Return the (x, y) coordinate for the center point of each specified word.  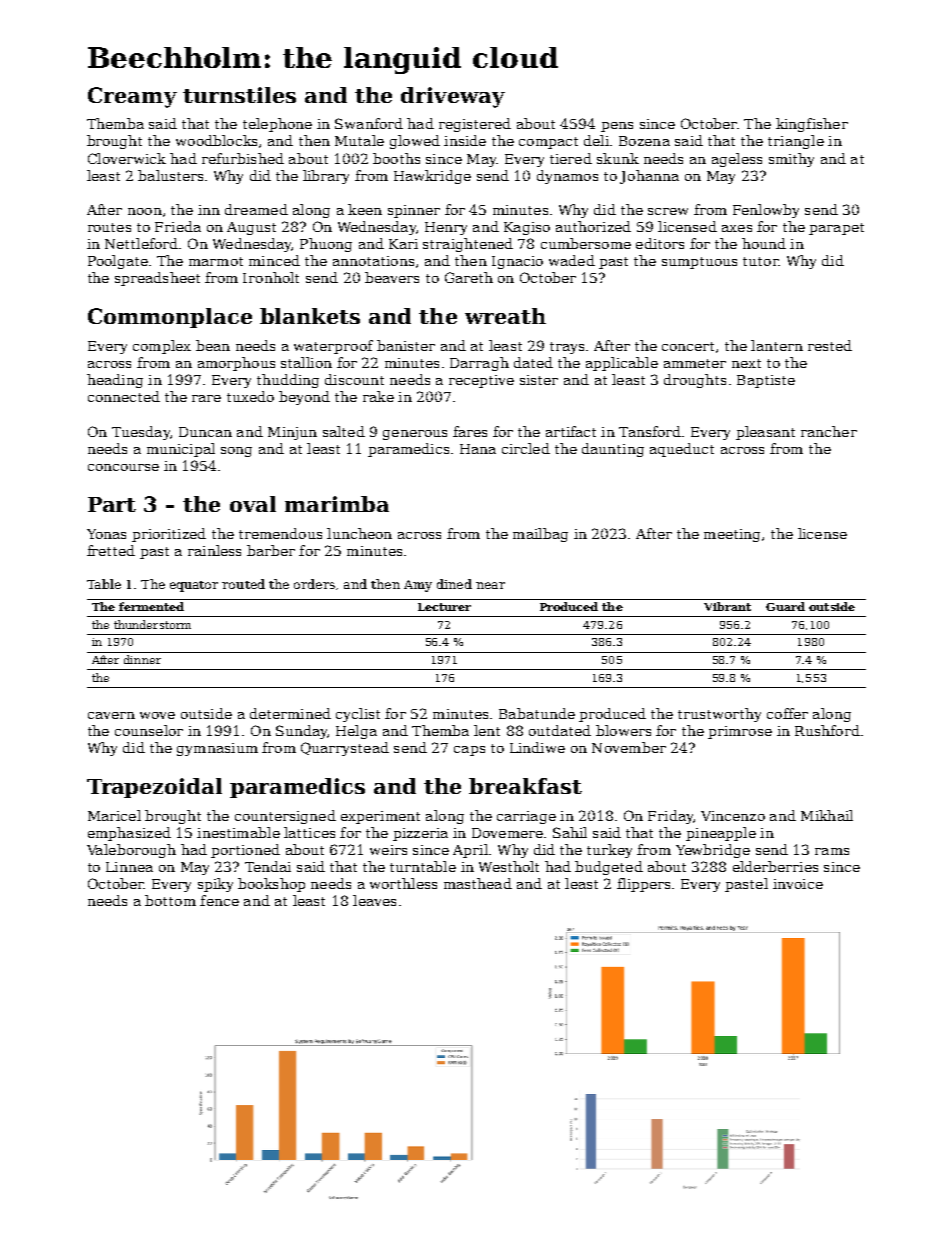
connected (124, 396)
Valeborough (131, 851)
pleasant (765, 433)
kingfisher (812, 125)
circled (526, 448)
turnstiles (239, 95)
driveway (453, 97)
